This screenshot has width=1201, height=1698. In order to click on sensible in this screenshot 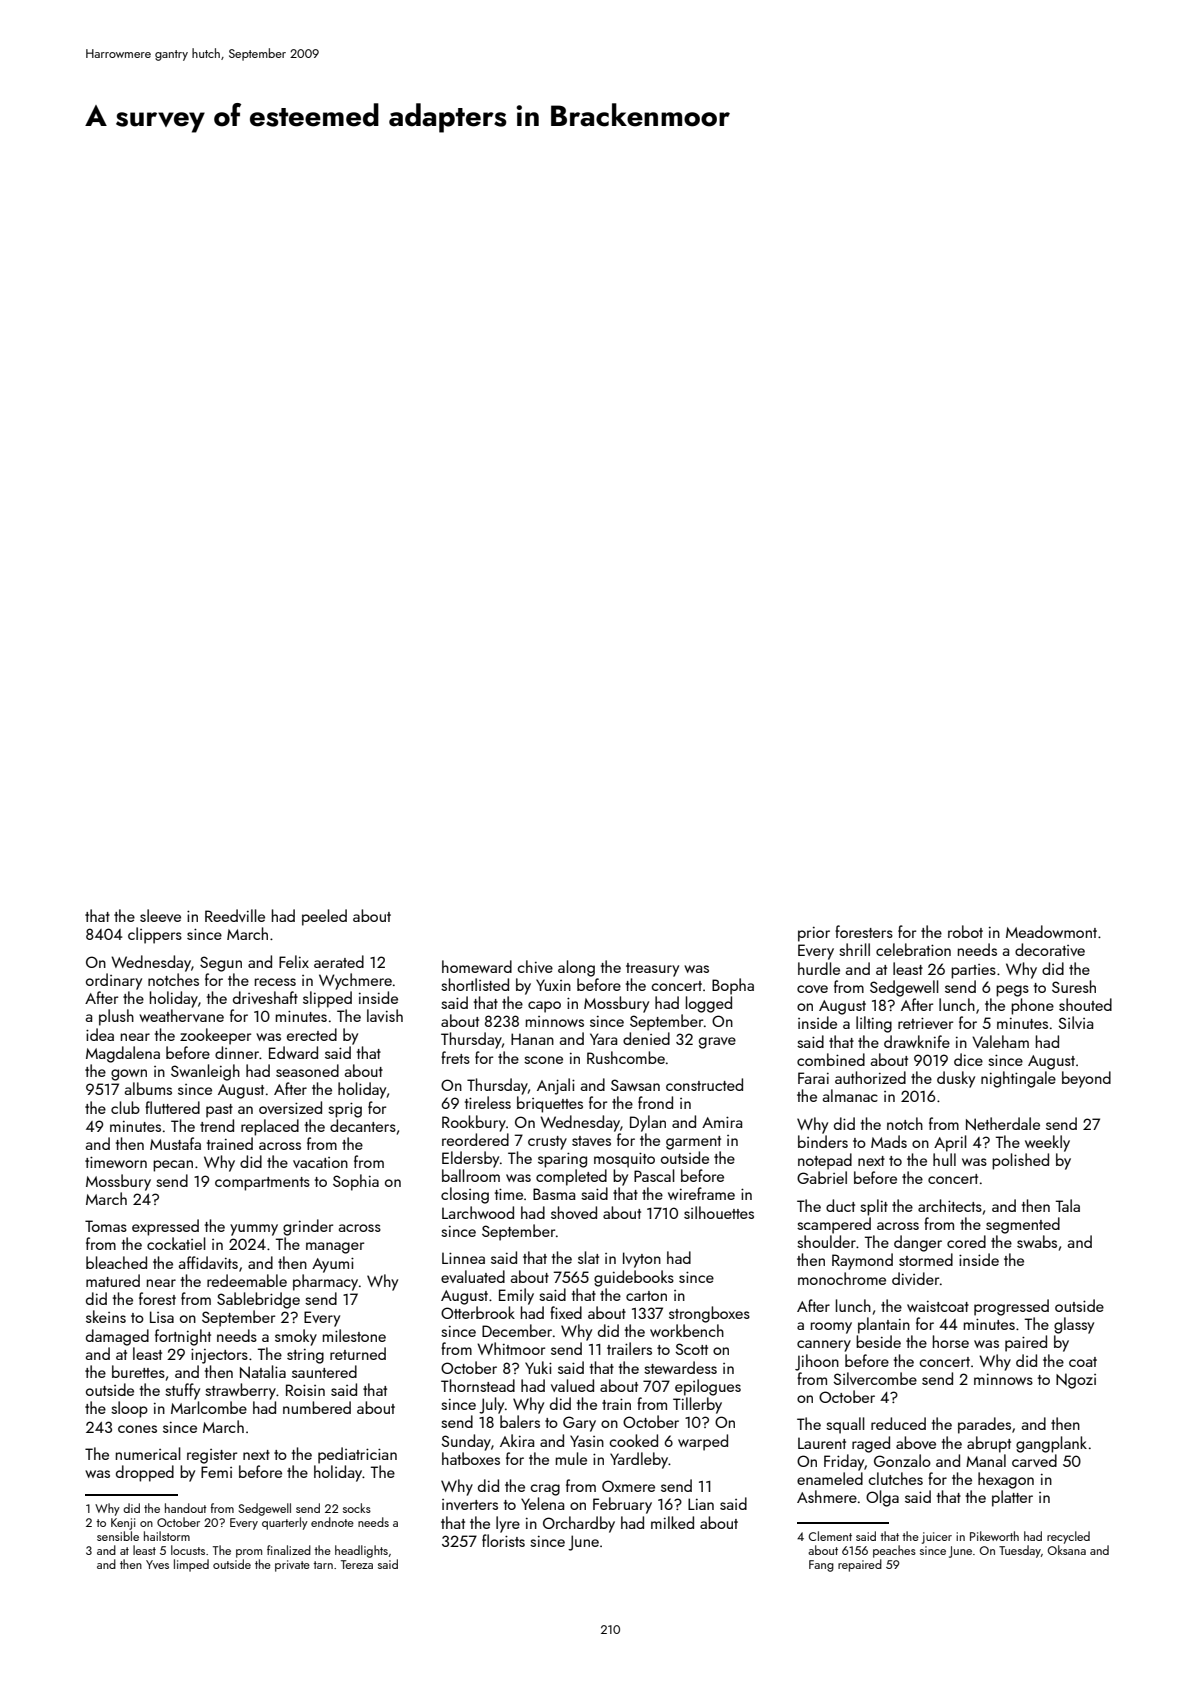, I will do `click(118, 1536)`.
